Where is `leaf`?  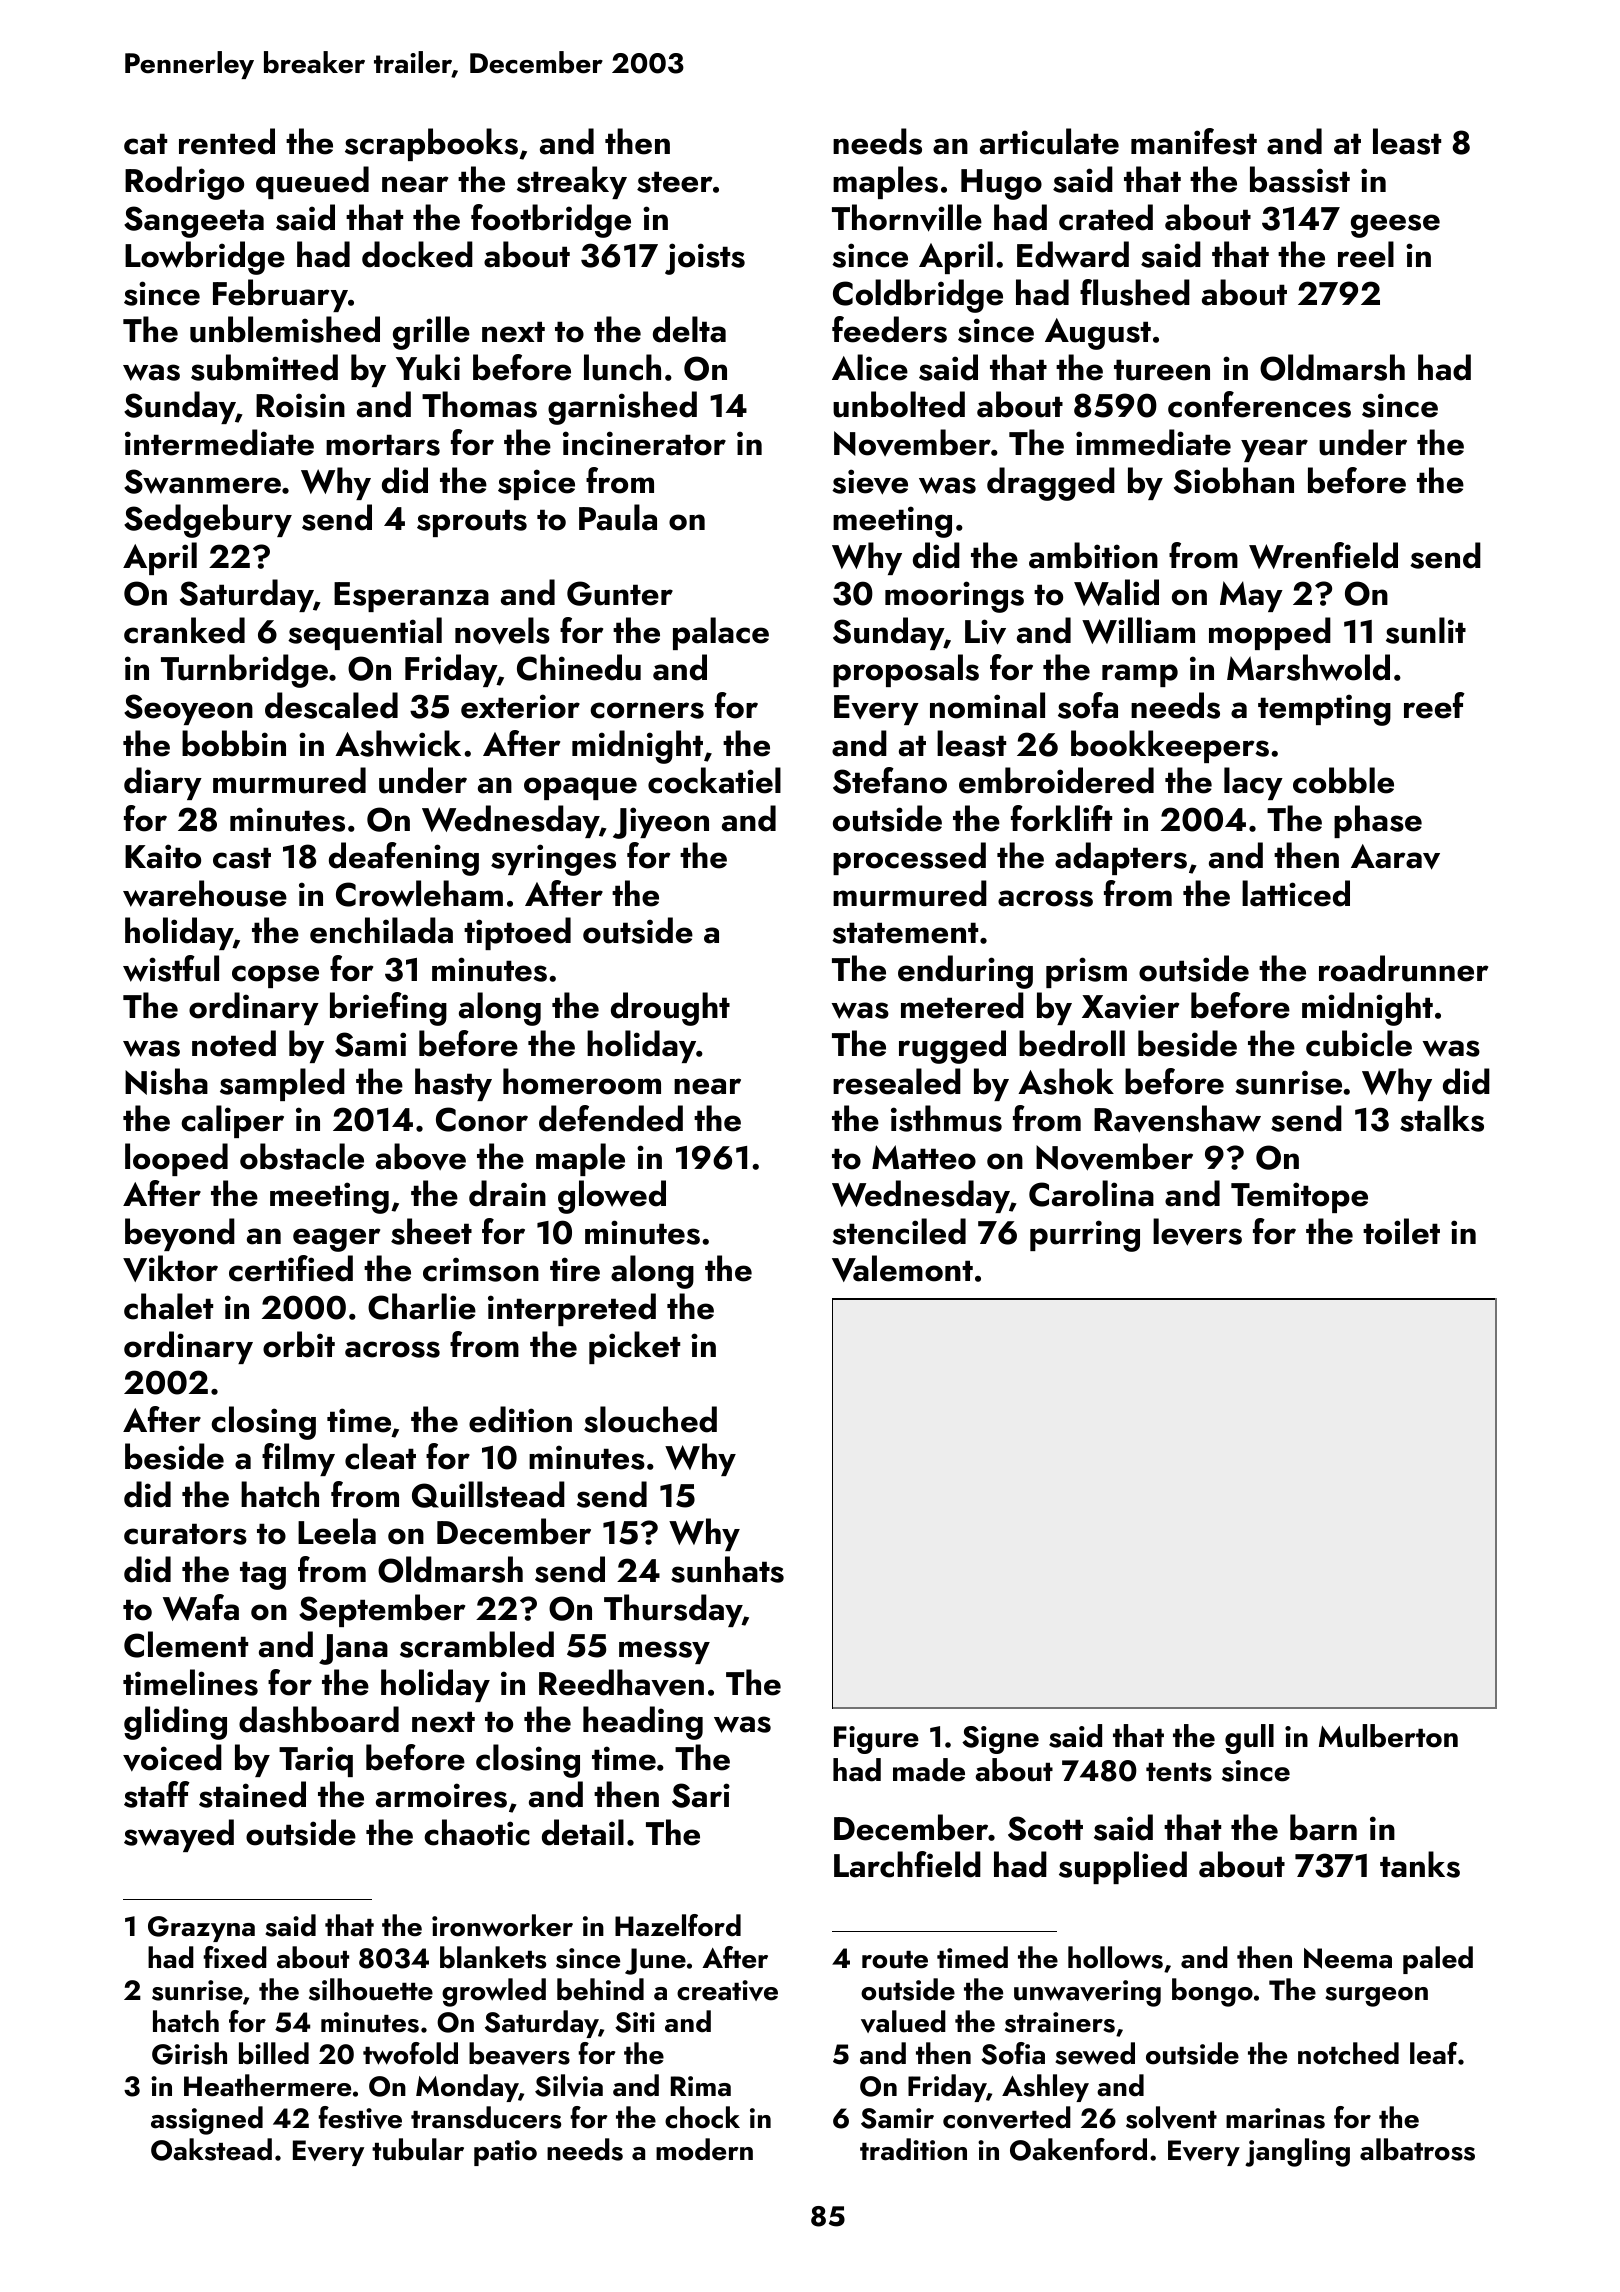 leaf is located at coordinates (1434, 2053).
